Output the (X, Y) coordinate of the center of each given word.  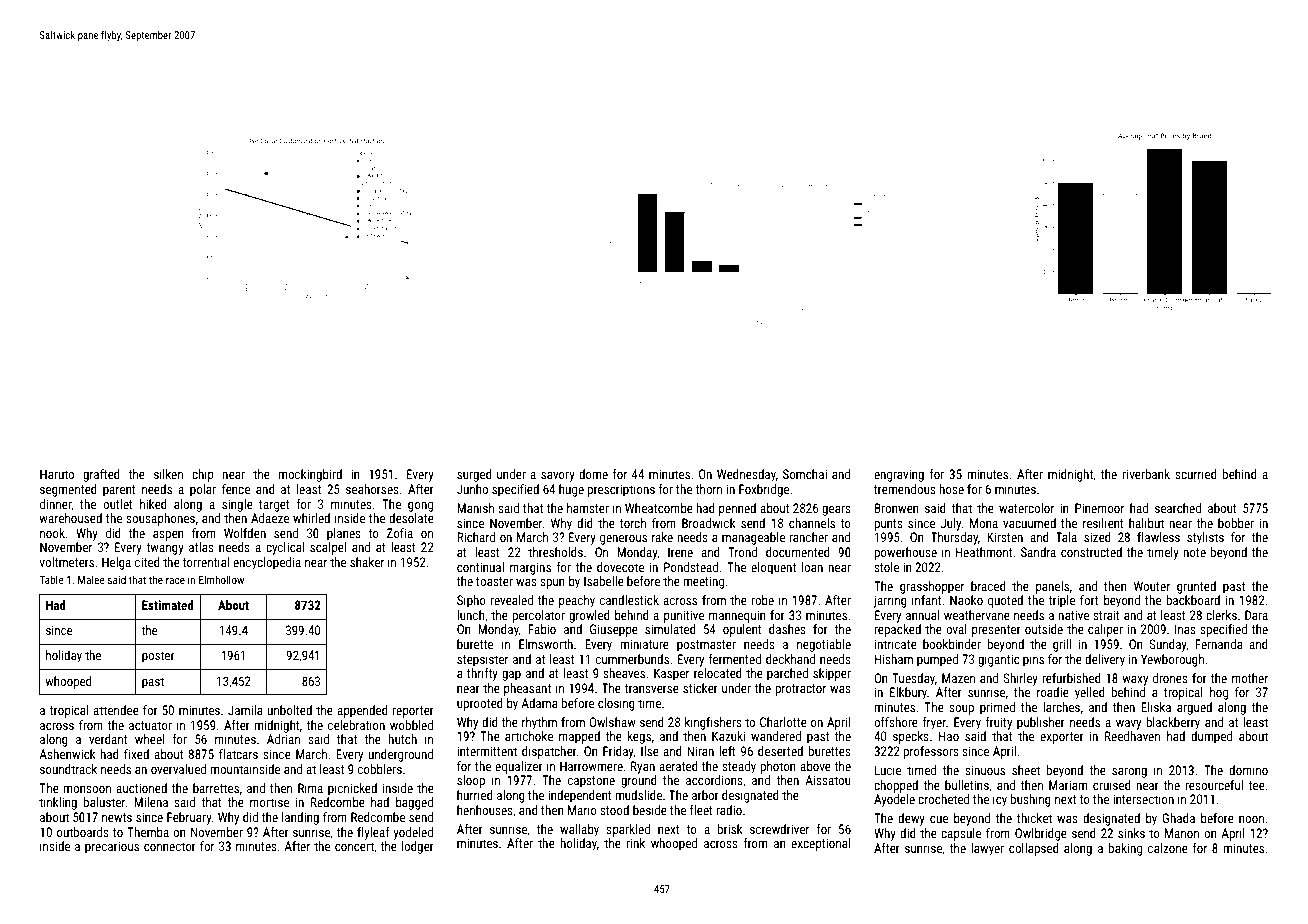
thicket (1034, 818)
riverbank (1146, 474)
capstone (591, 782)
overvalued (178, 769)
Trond (742, 552)
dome (593, 474)
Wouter (1152, 586)
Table (51, 579)
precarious (112, 847)
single (237, 505)
